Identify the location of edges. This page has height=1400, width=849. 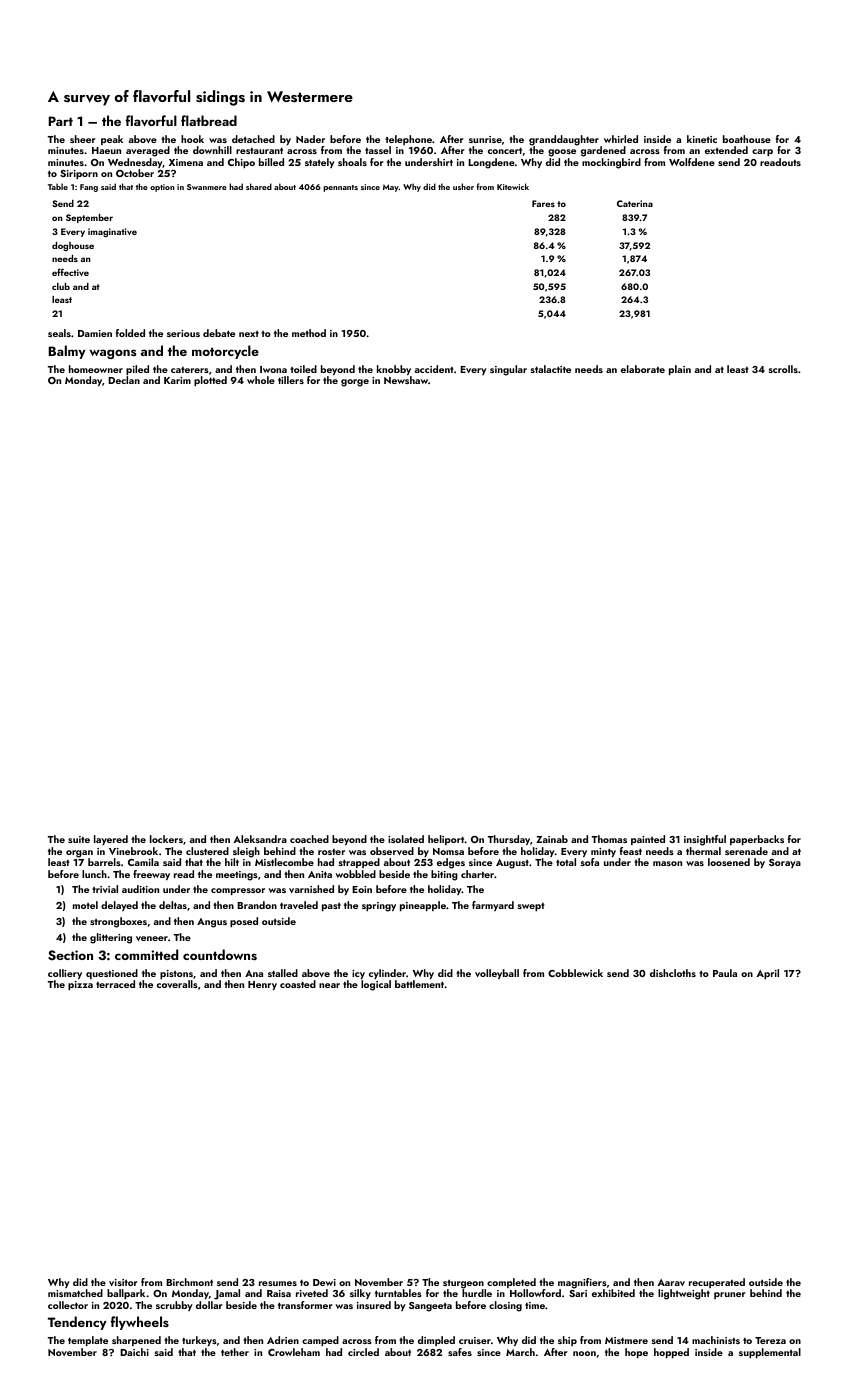
(451, 863).
